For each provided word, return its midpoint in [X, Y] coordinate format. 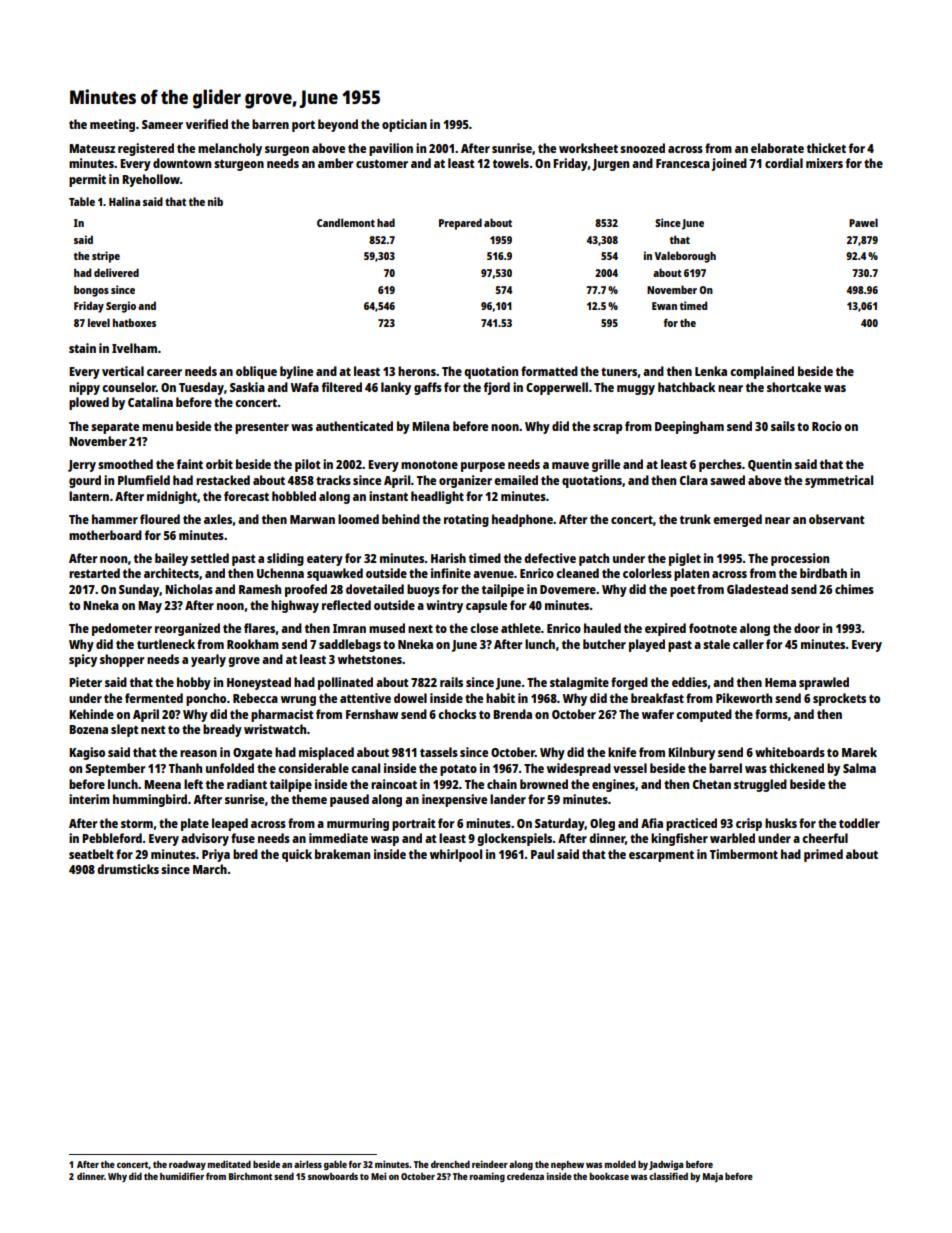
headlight [437, 497]
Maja [713, 1177]
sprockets [839, 699]
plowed [89, 403]
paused [349, 800]
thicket [826, 148]
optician [404, 125]
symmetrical [839, 481]
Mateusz [92, 148]
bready [222, 730]
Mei [378, 1176]
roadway [187, 1165]
